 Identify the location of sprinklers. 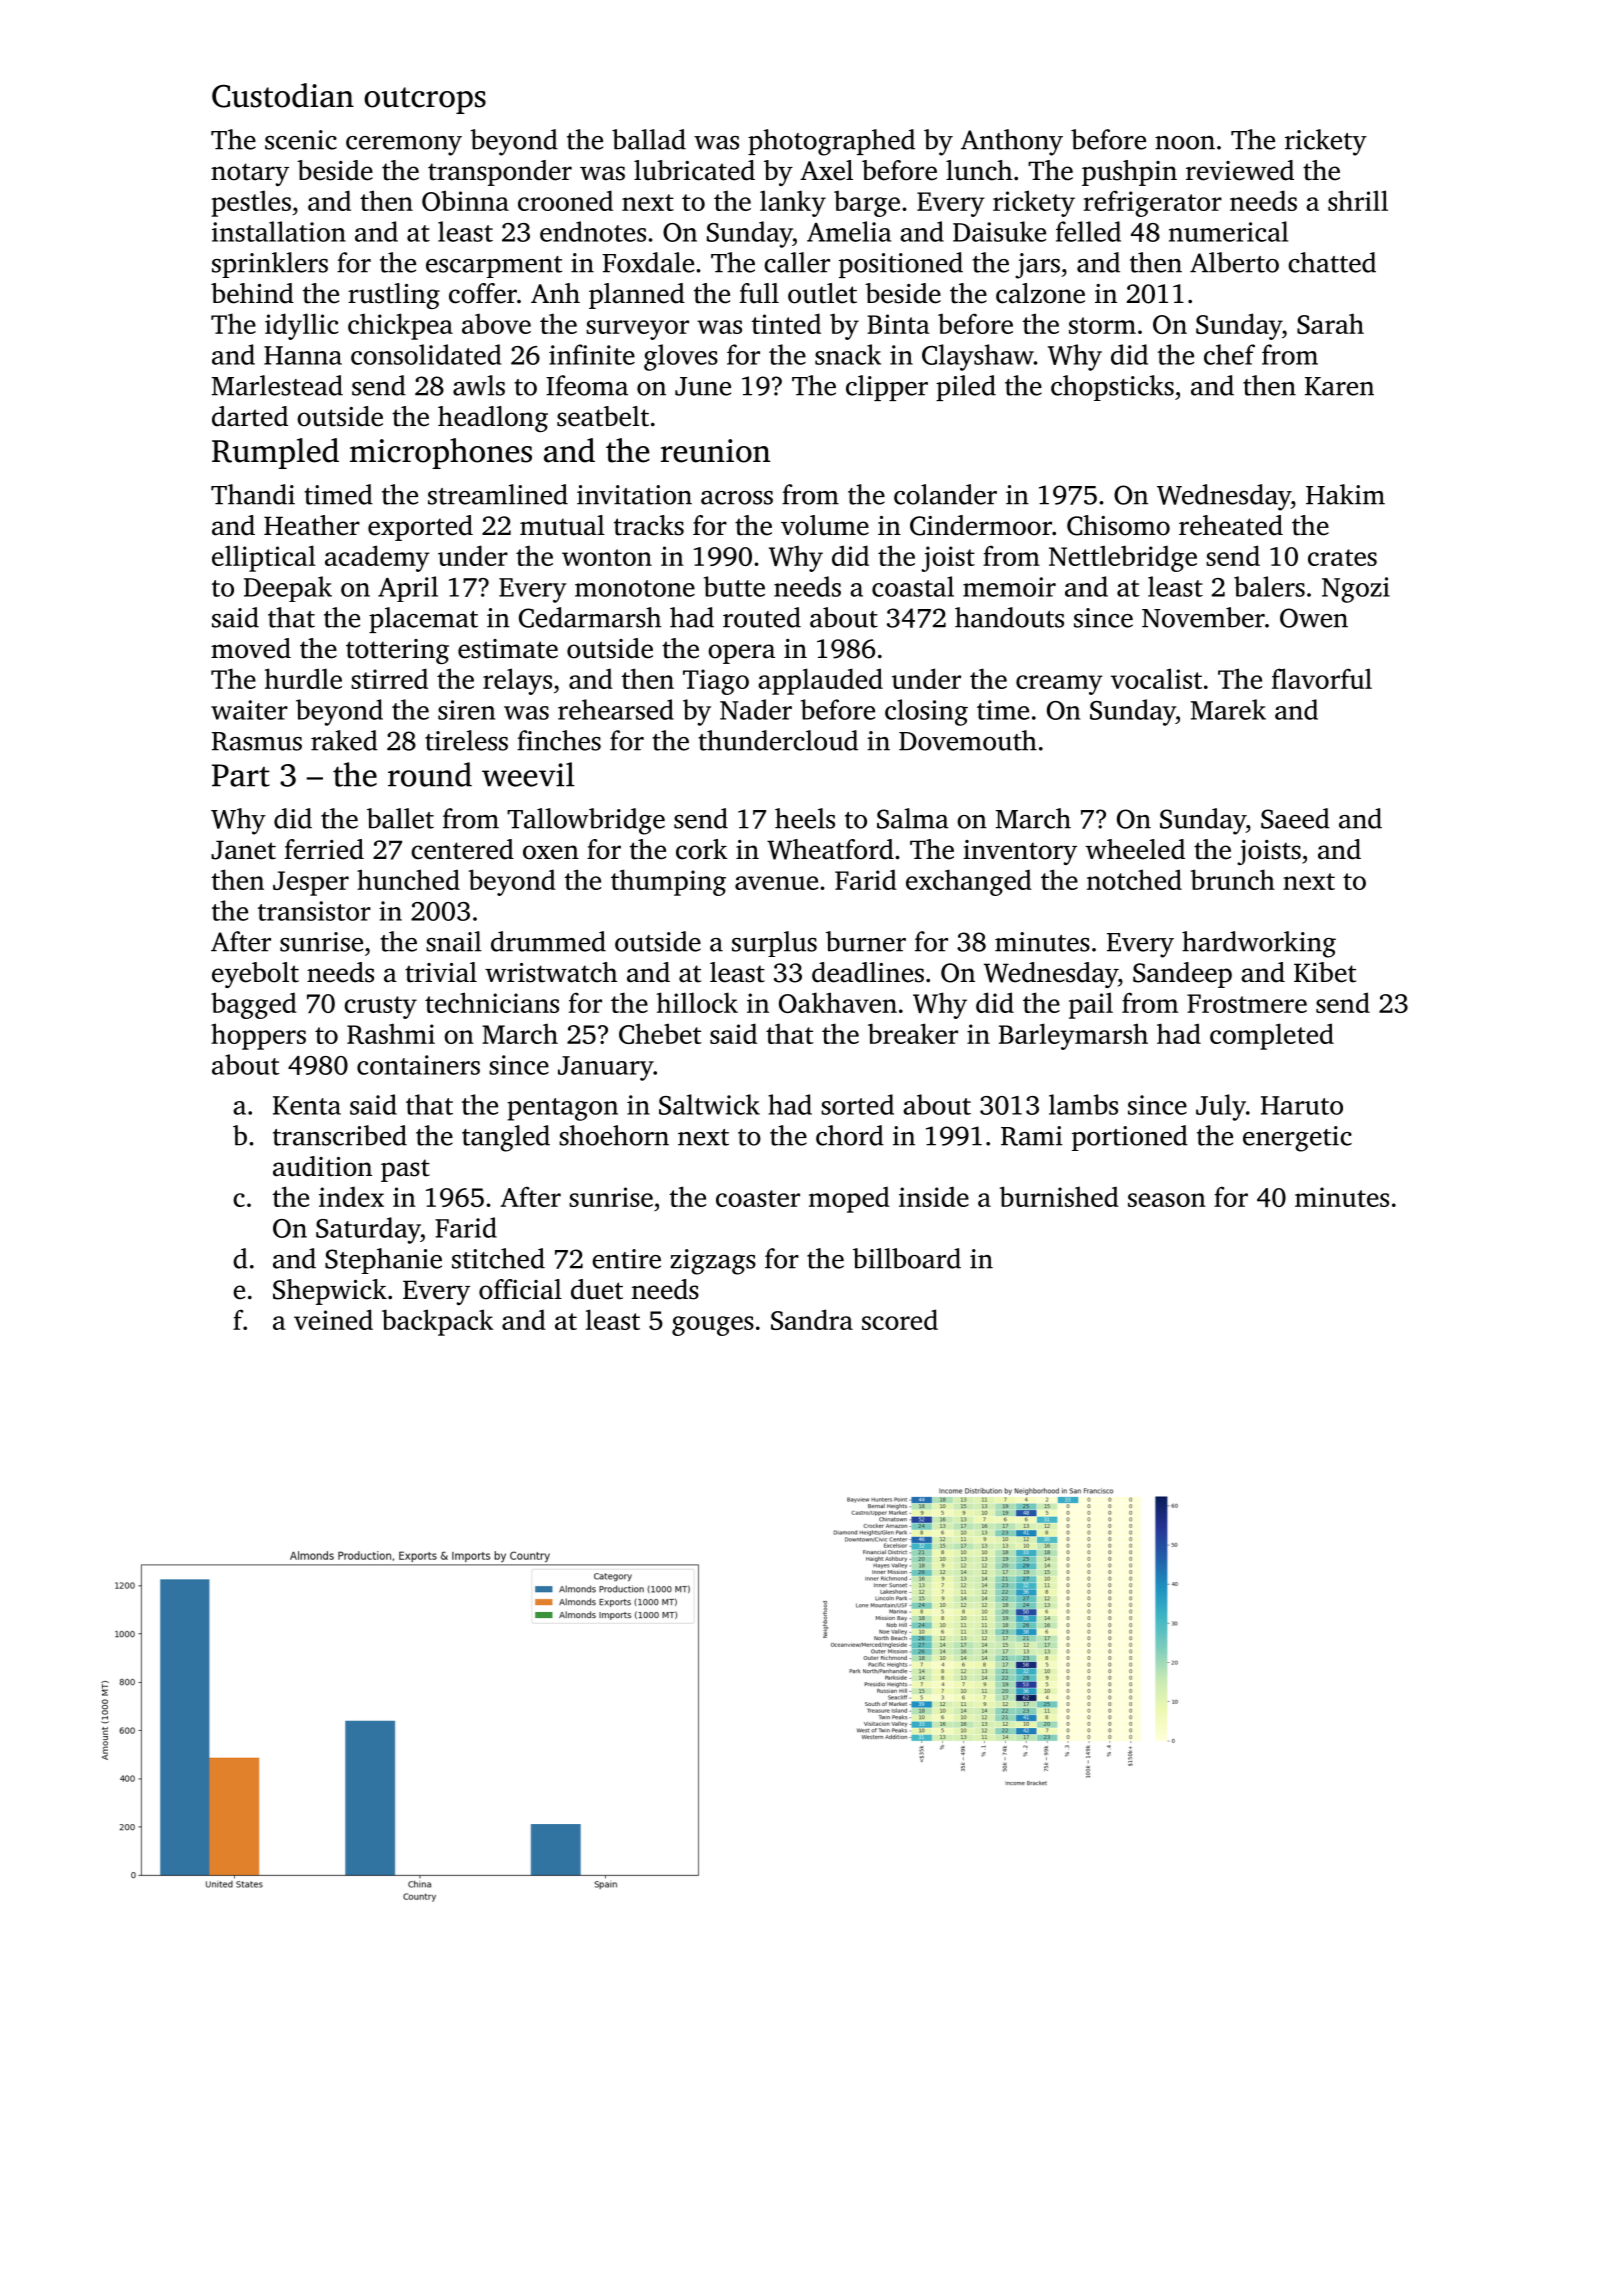
(270, 265).
